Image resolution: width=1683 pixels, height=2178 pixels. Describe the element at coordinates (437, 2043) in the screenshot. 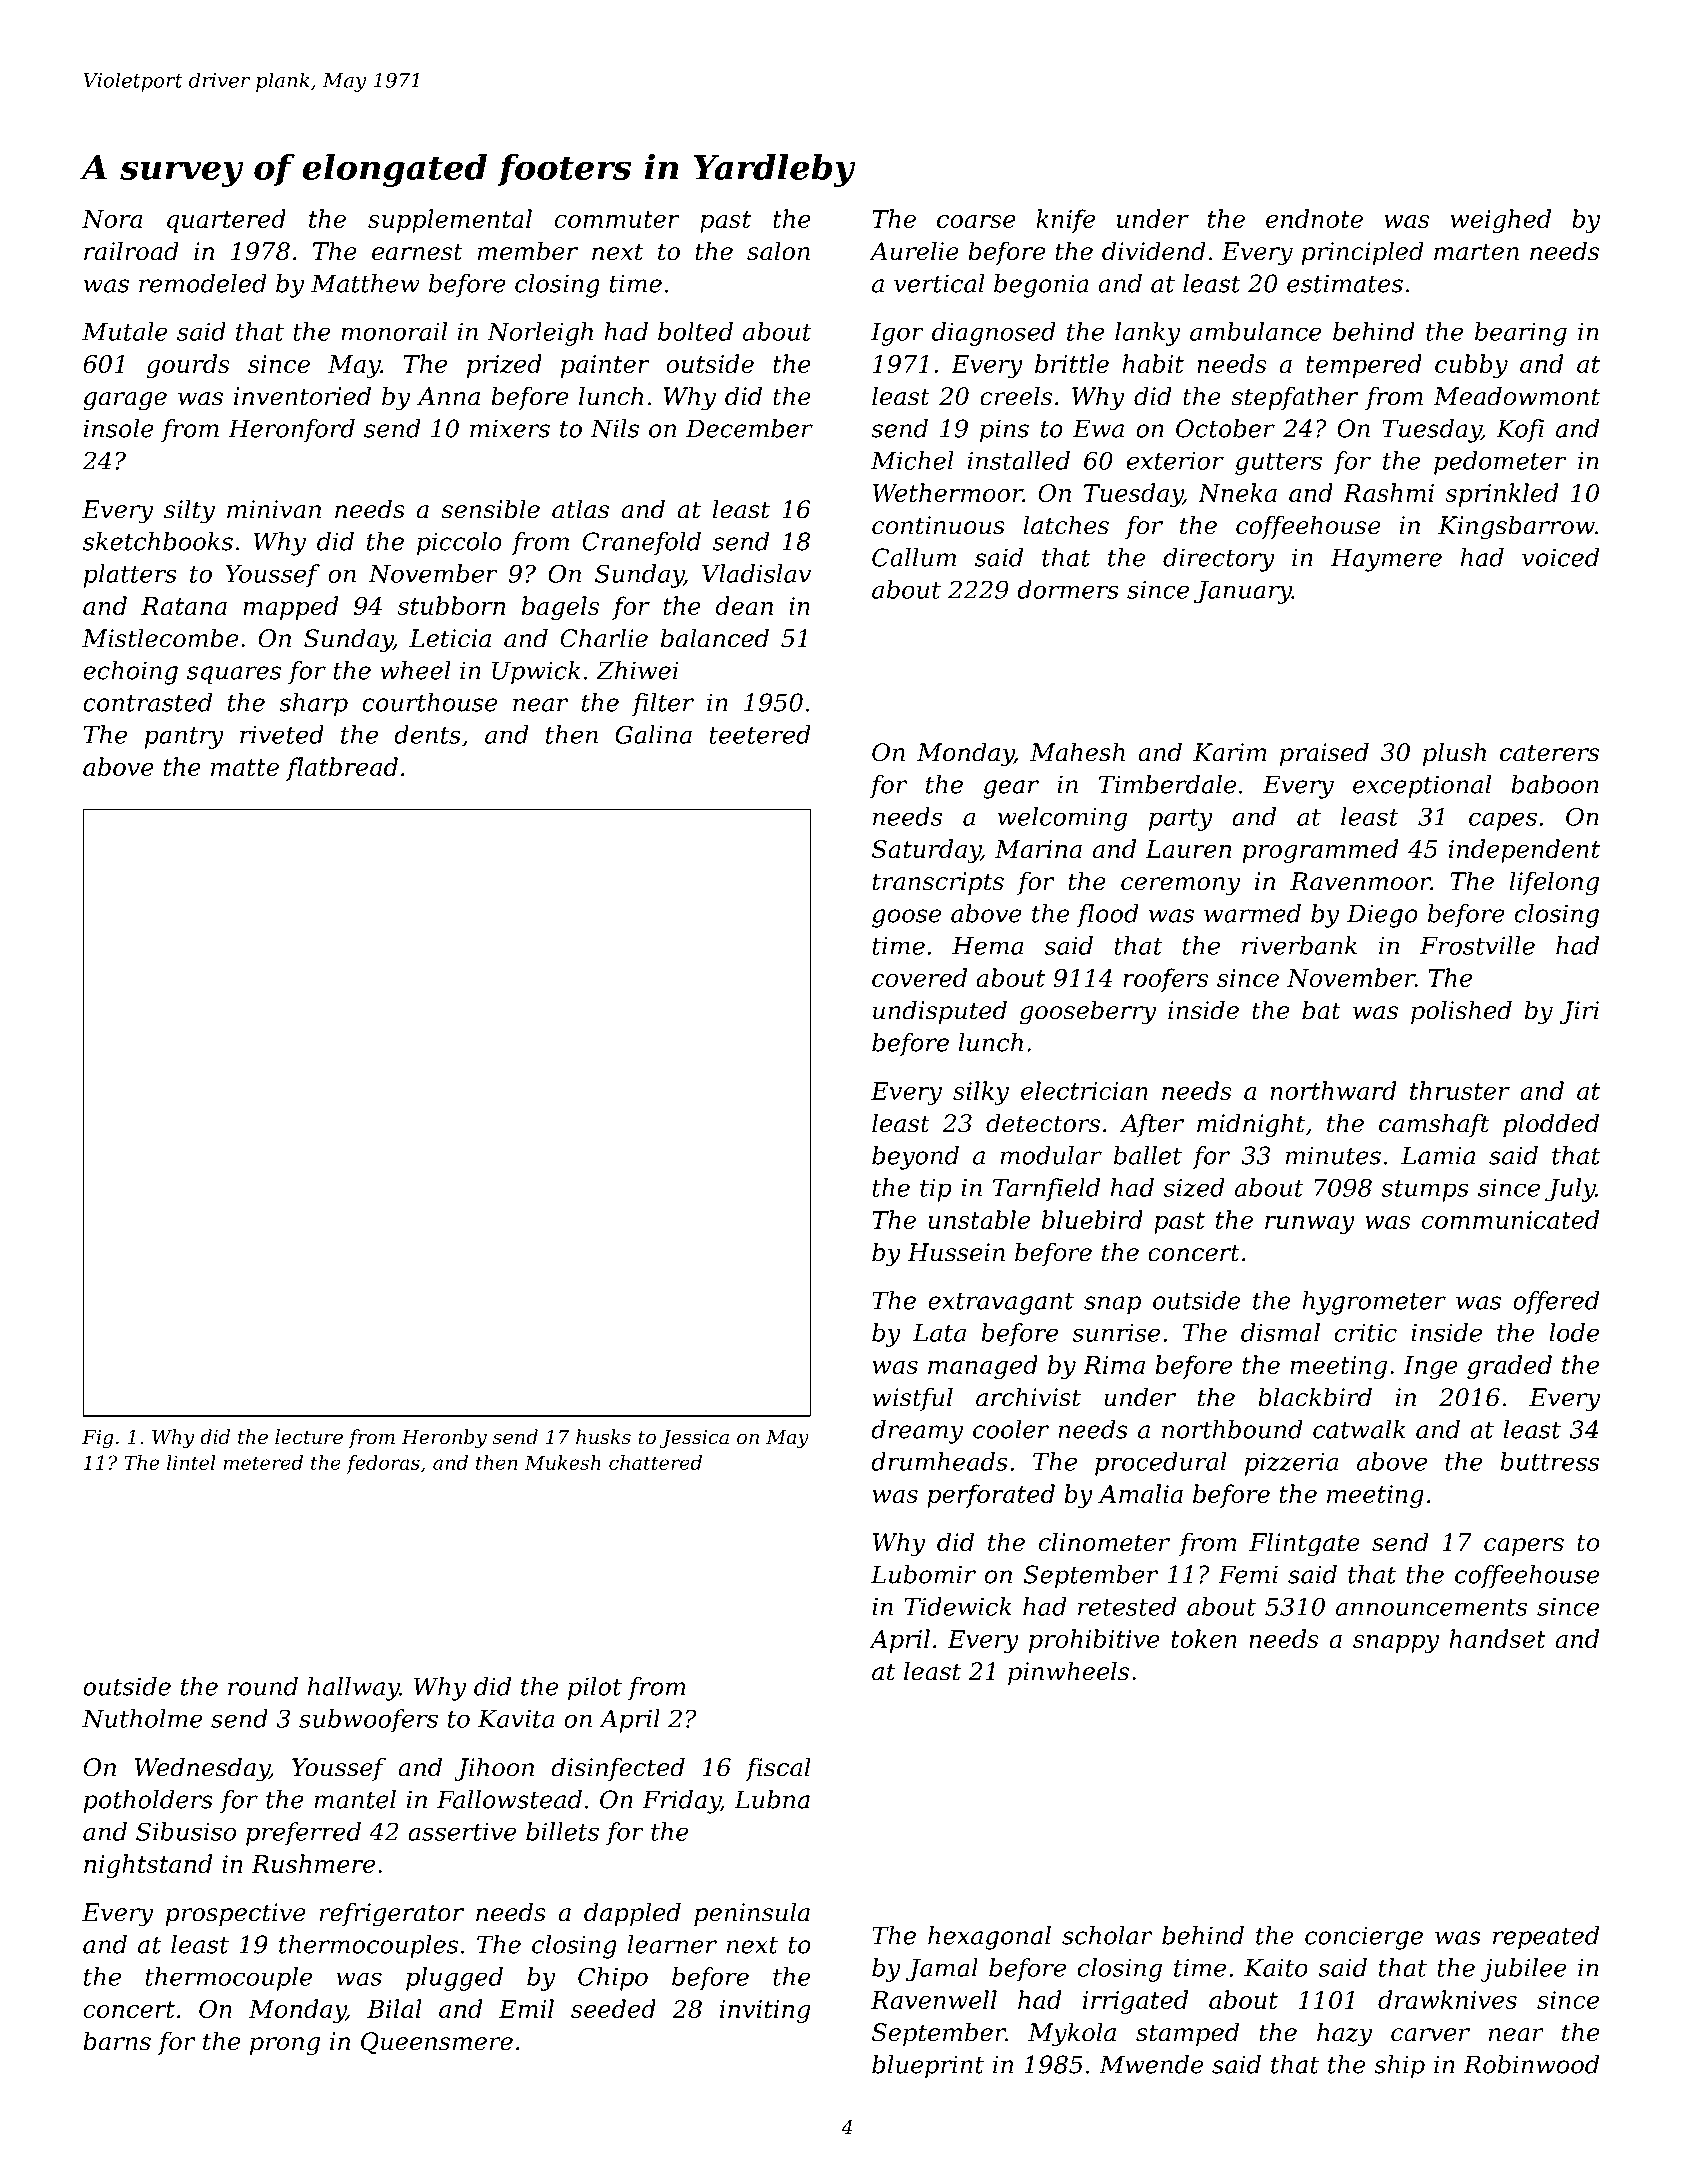

I see `Queensmere` at that location.
